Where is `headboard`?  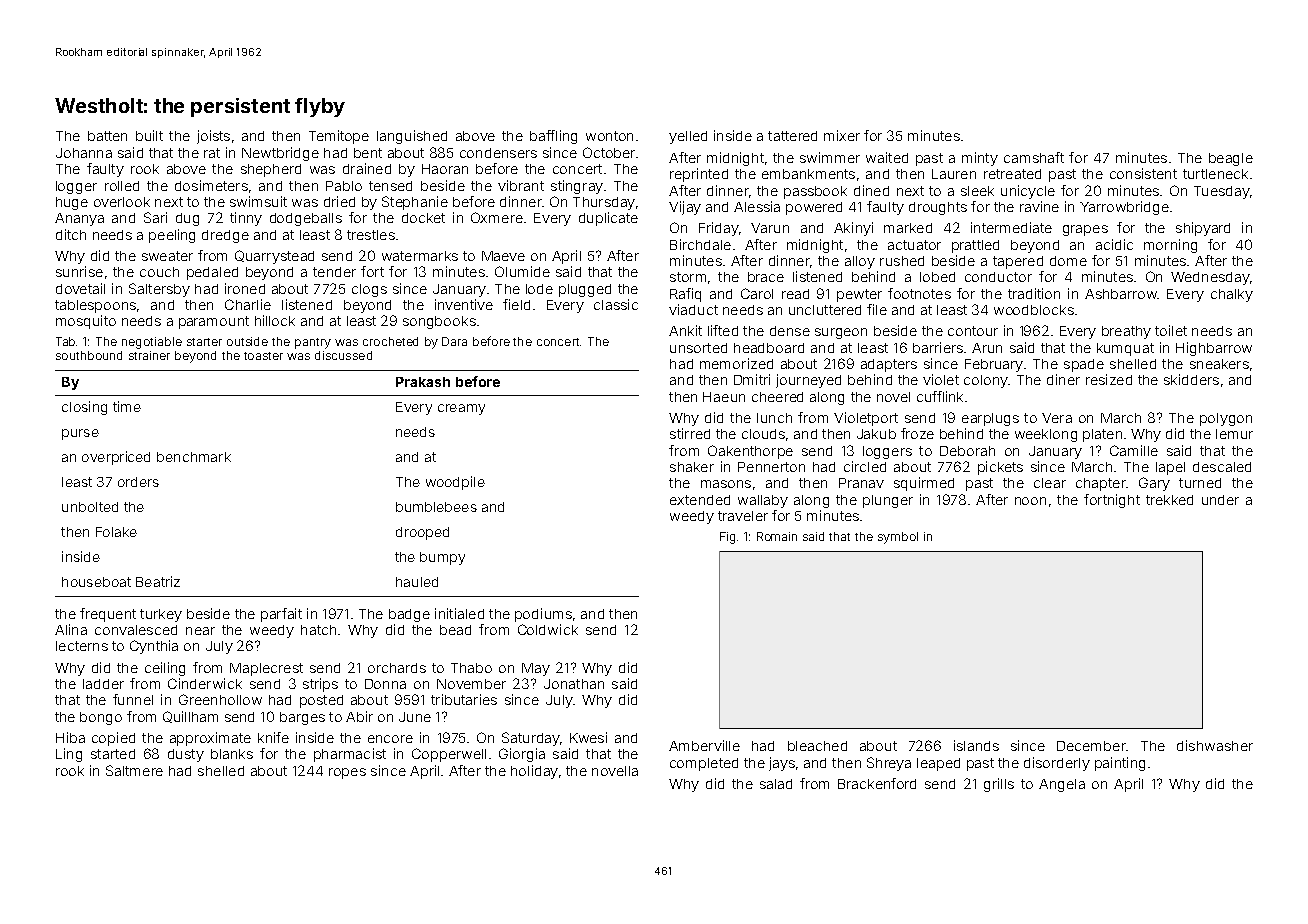 headboard is located at coordinates (769, 348).
